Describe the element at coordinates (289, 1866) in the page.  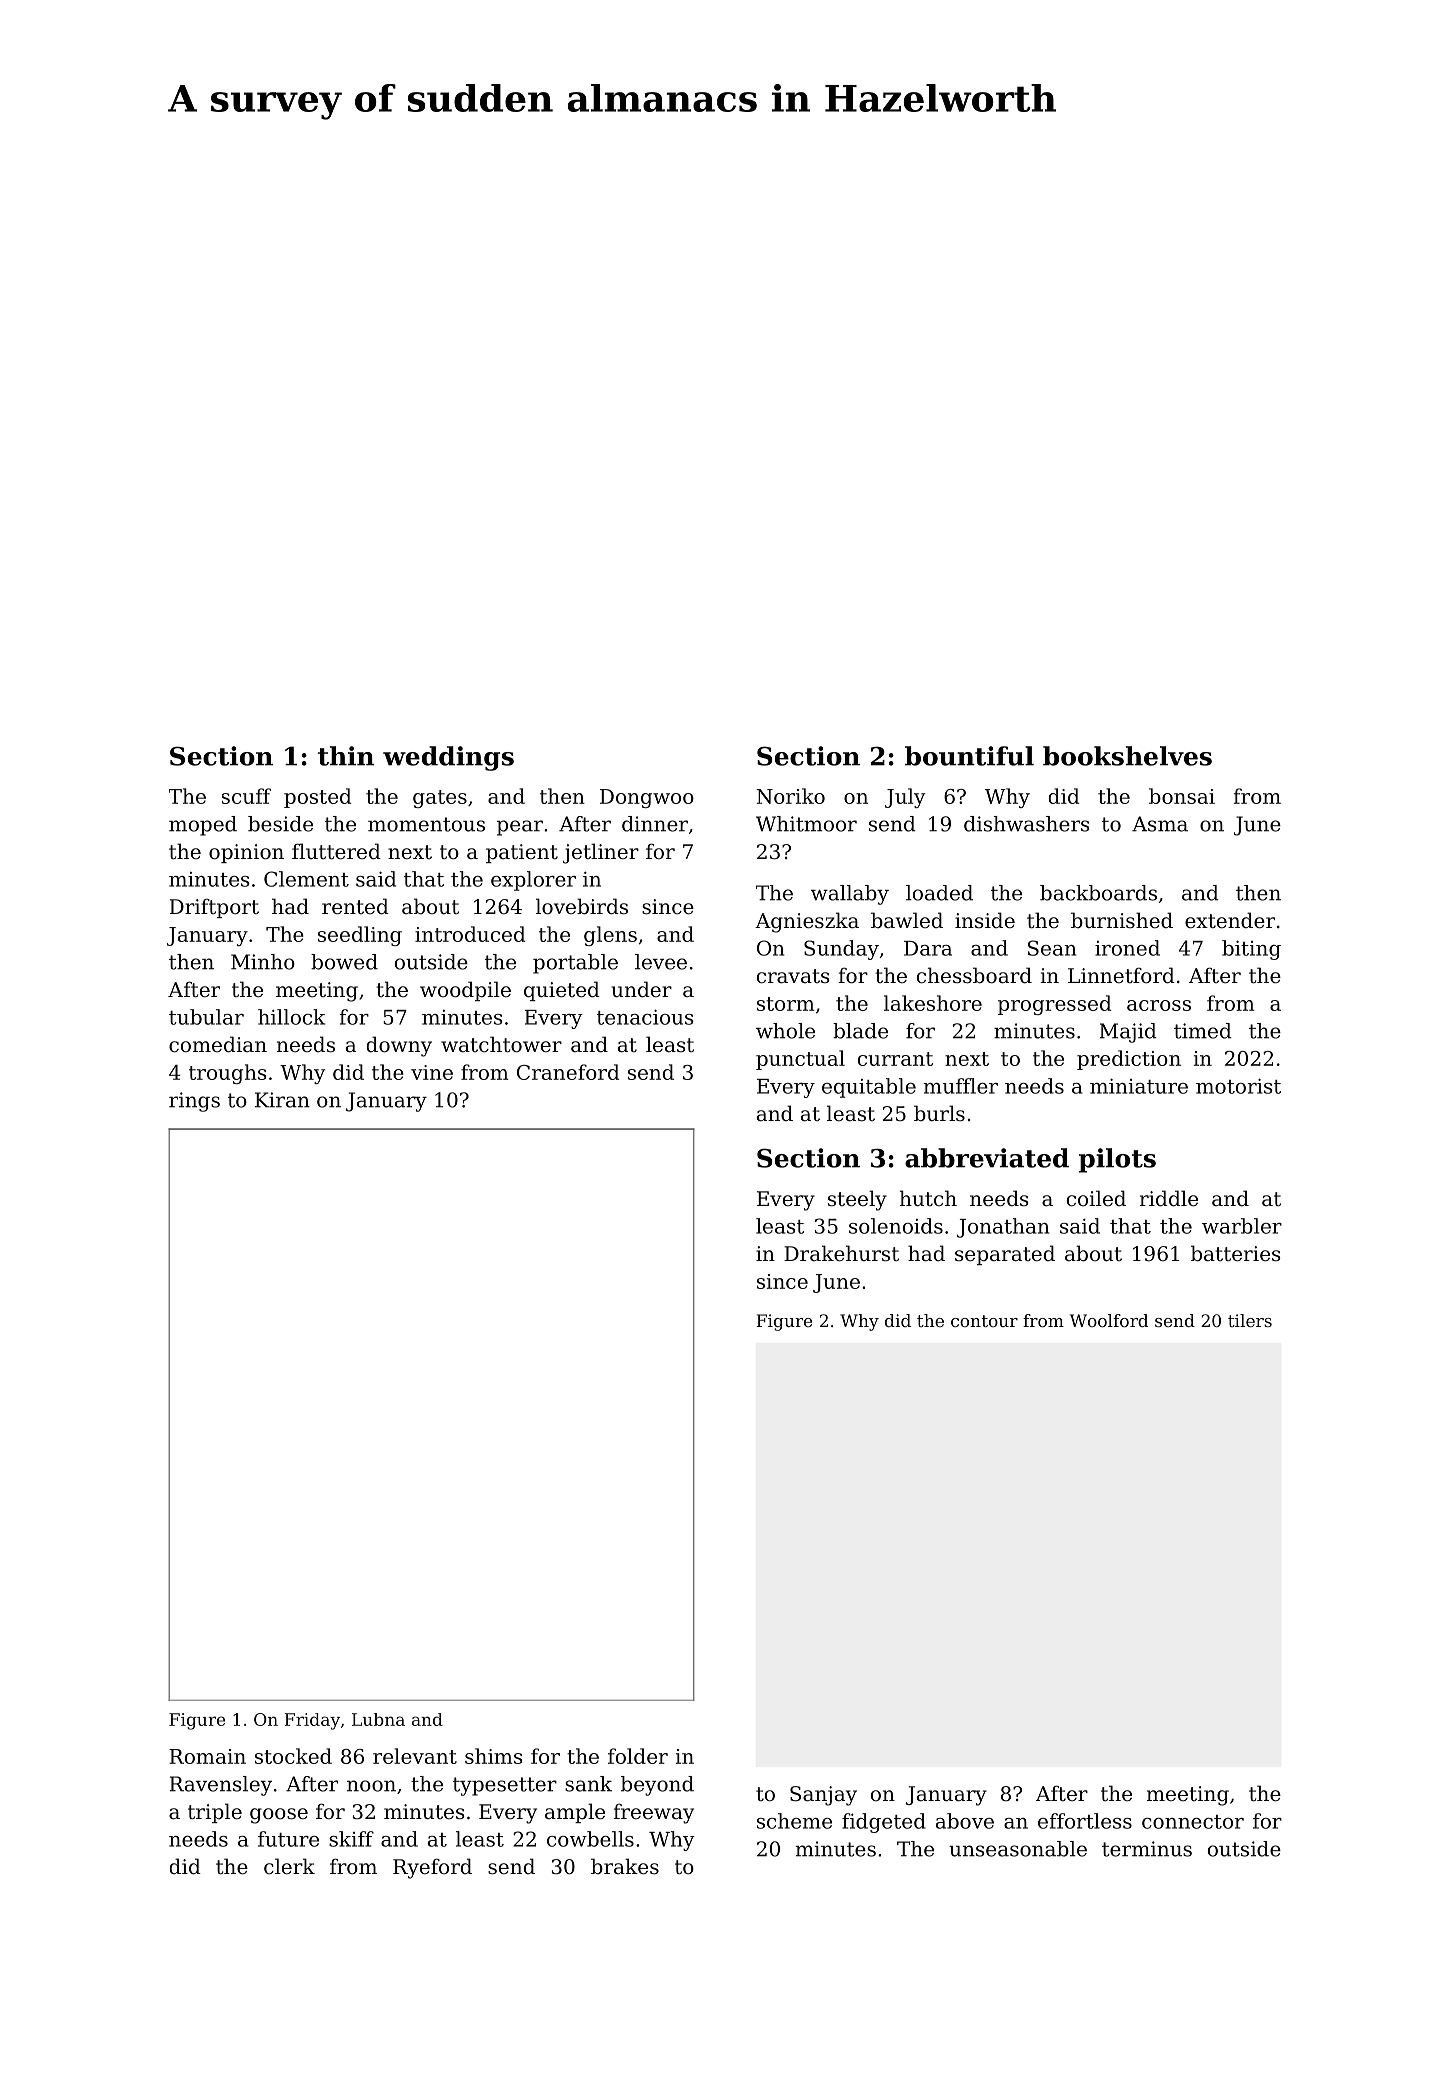
I see `clerk` at that location.
